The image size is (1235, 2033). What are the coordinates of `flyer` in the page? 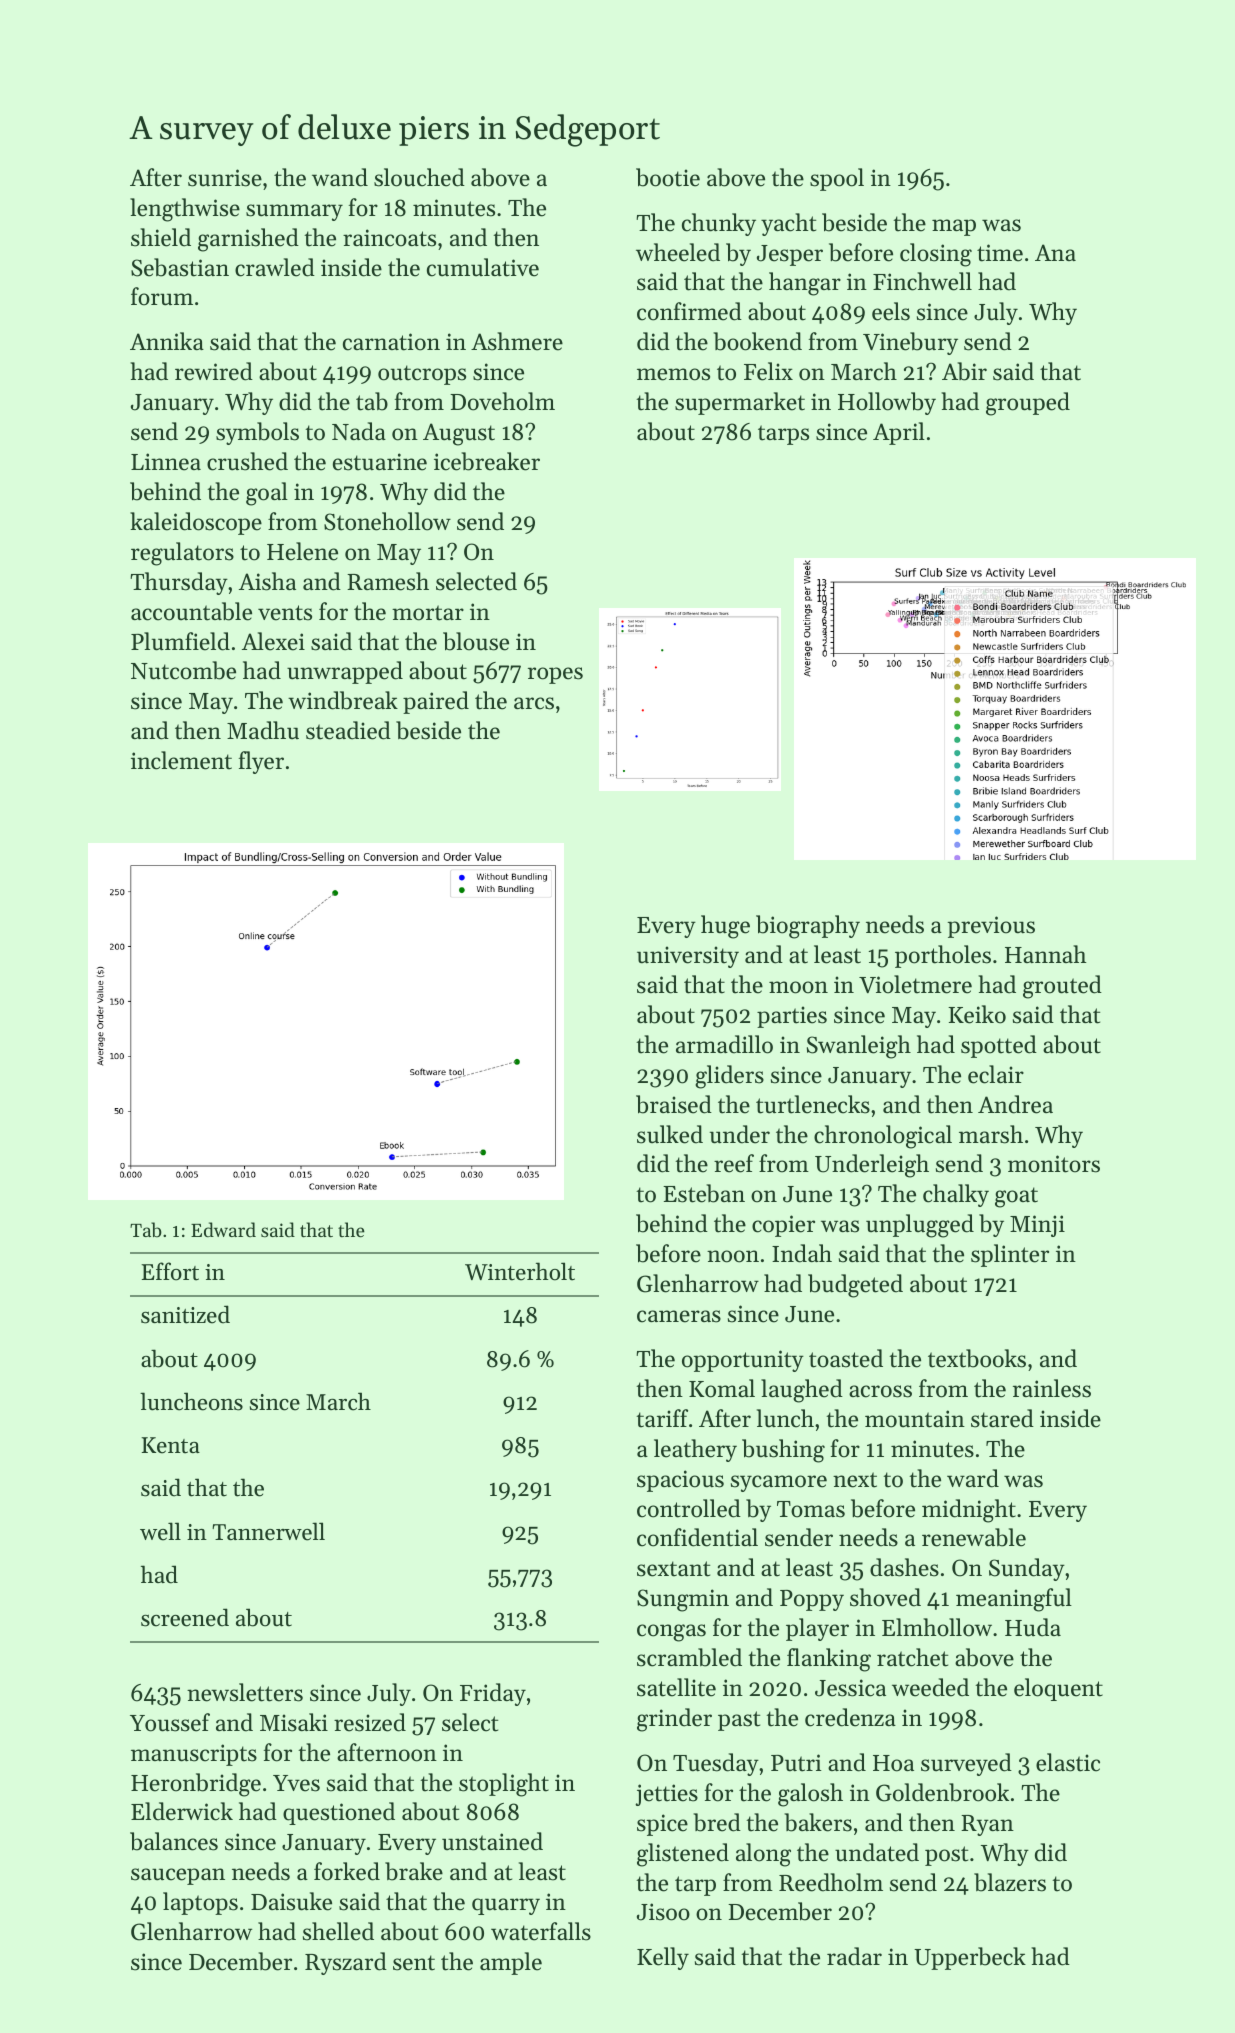 It's located at (261, 762).
